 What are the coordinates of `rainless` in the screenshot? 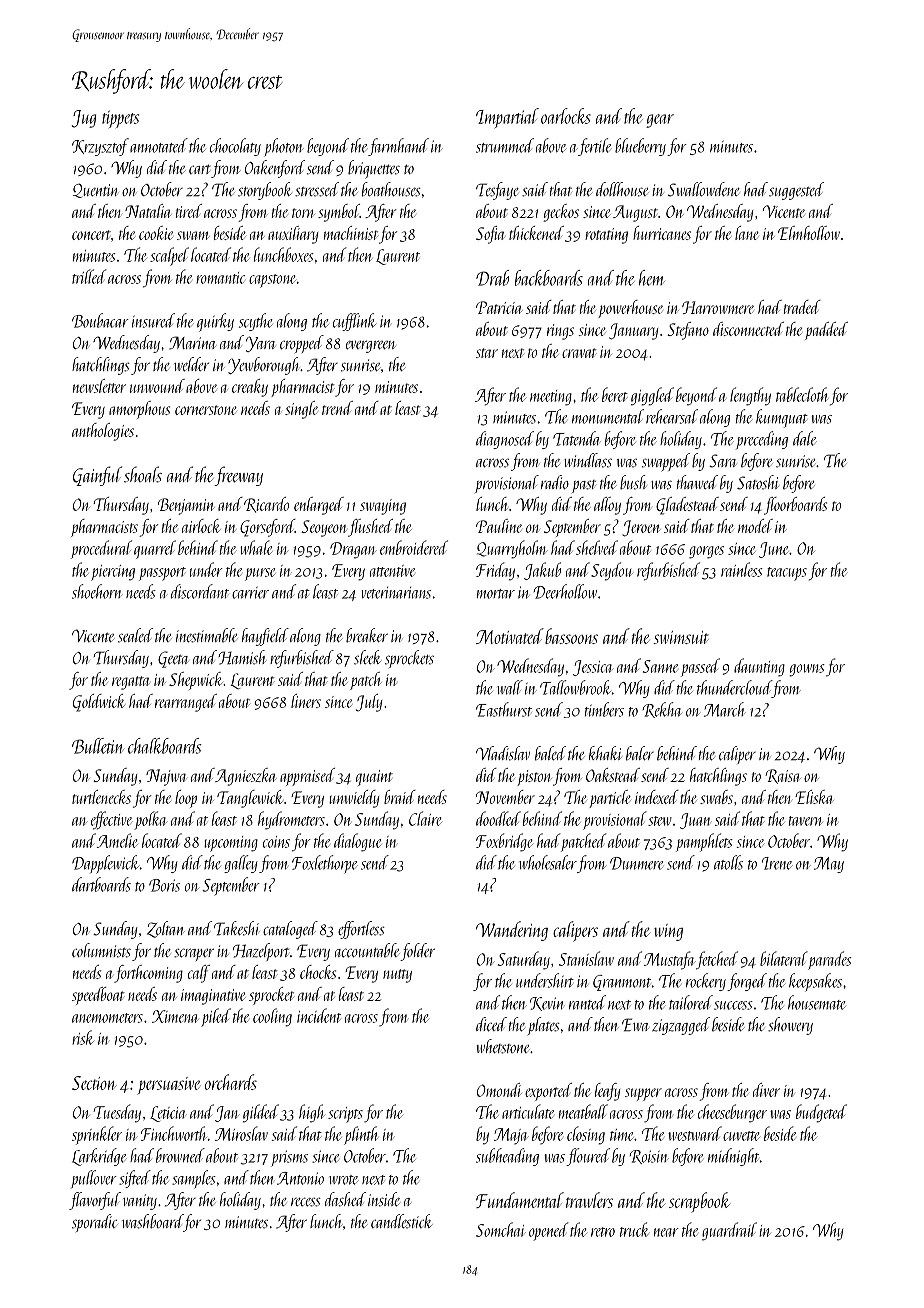 It's located at (742, 569).
